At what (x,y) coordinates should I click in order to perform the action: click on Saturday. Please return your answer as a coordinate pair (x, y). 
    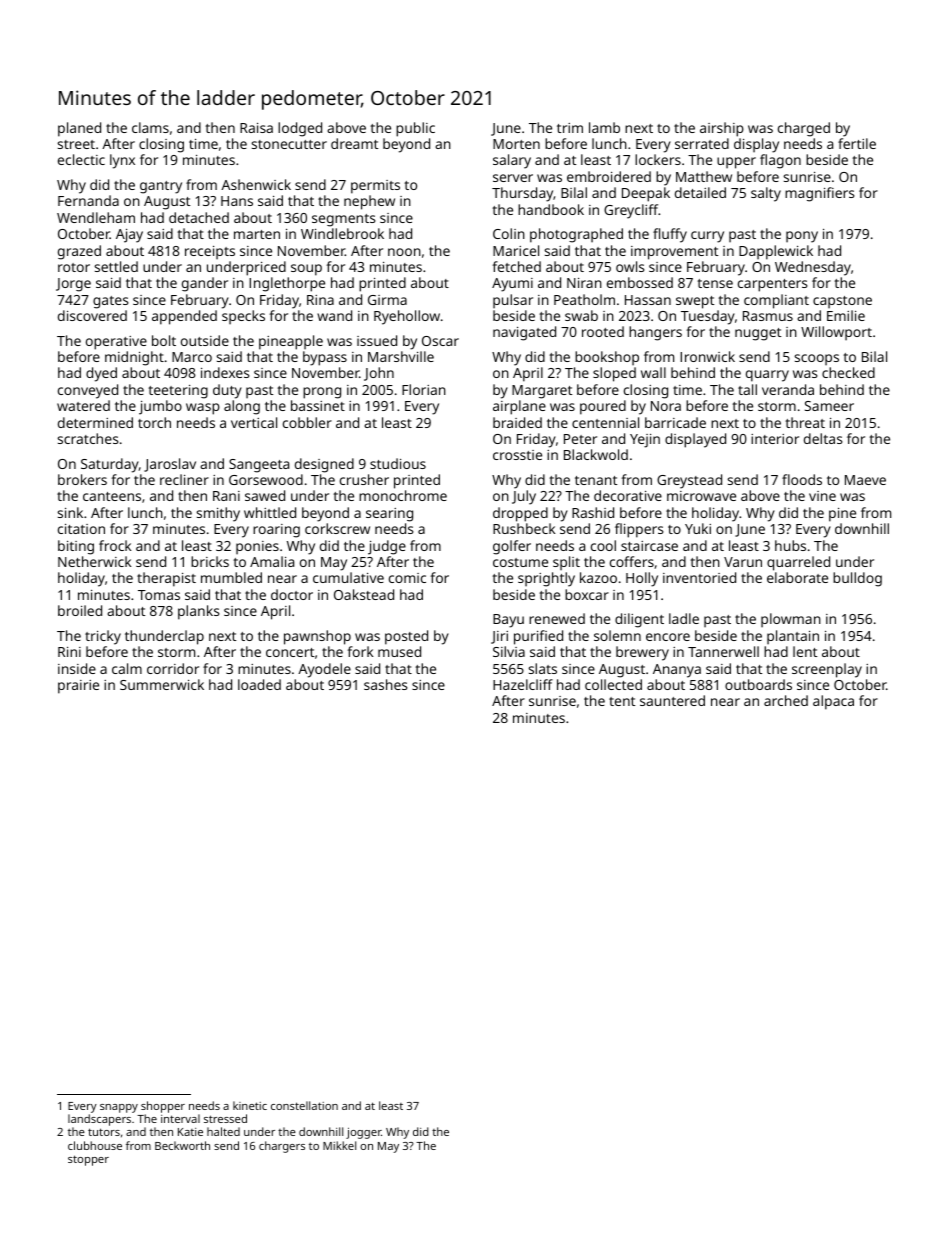
    Looking at the image, I should click on (110, 465).
